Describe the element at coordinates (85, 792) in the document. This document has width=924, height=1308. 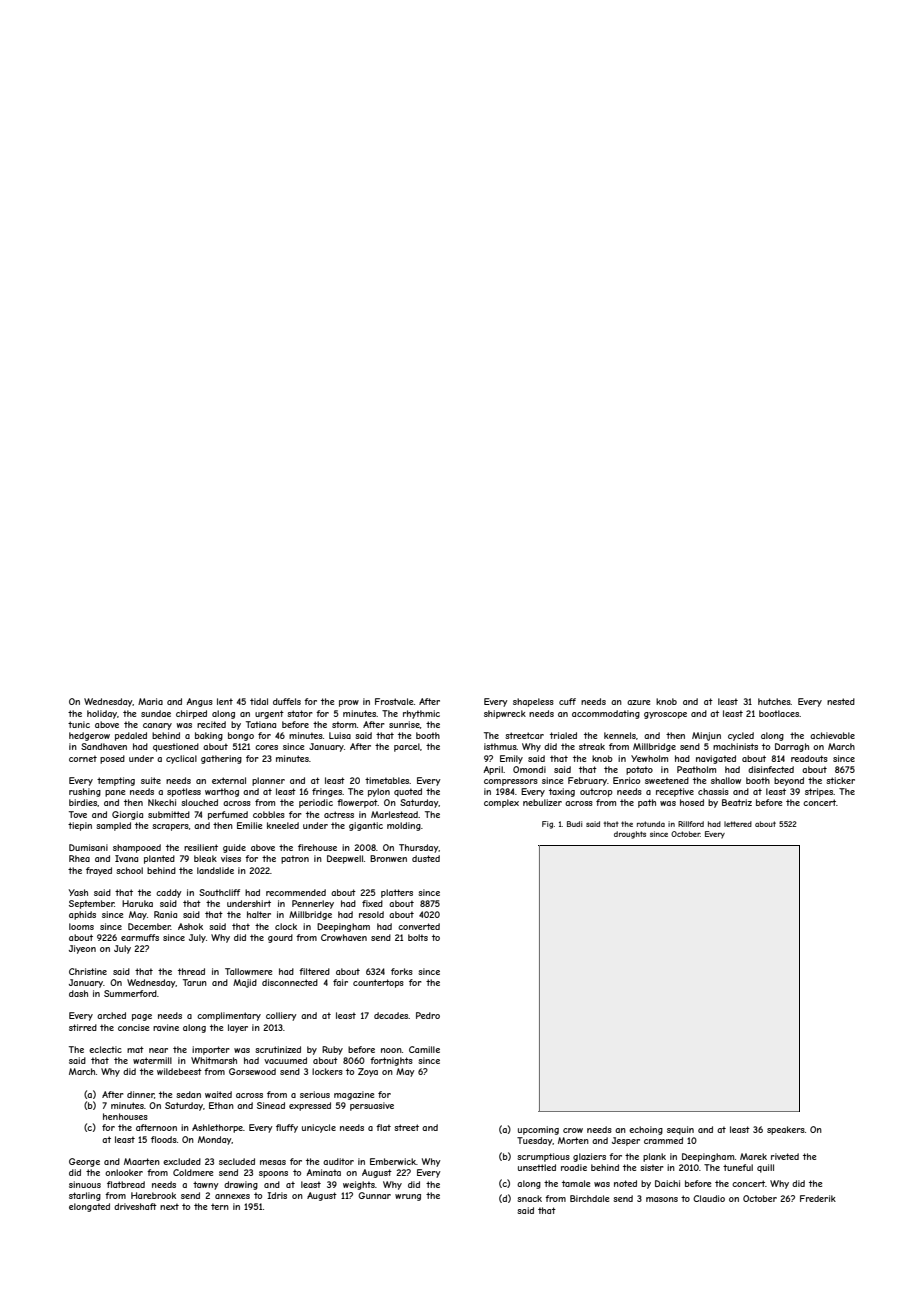
I see `rushing` at that location.
